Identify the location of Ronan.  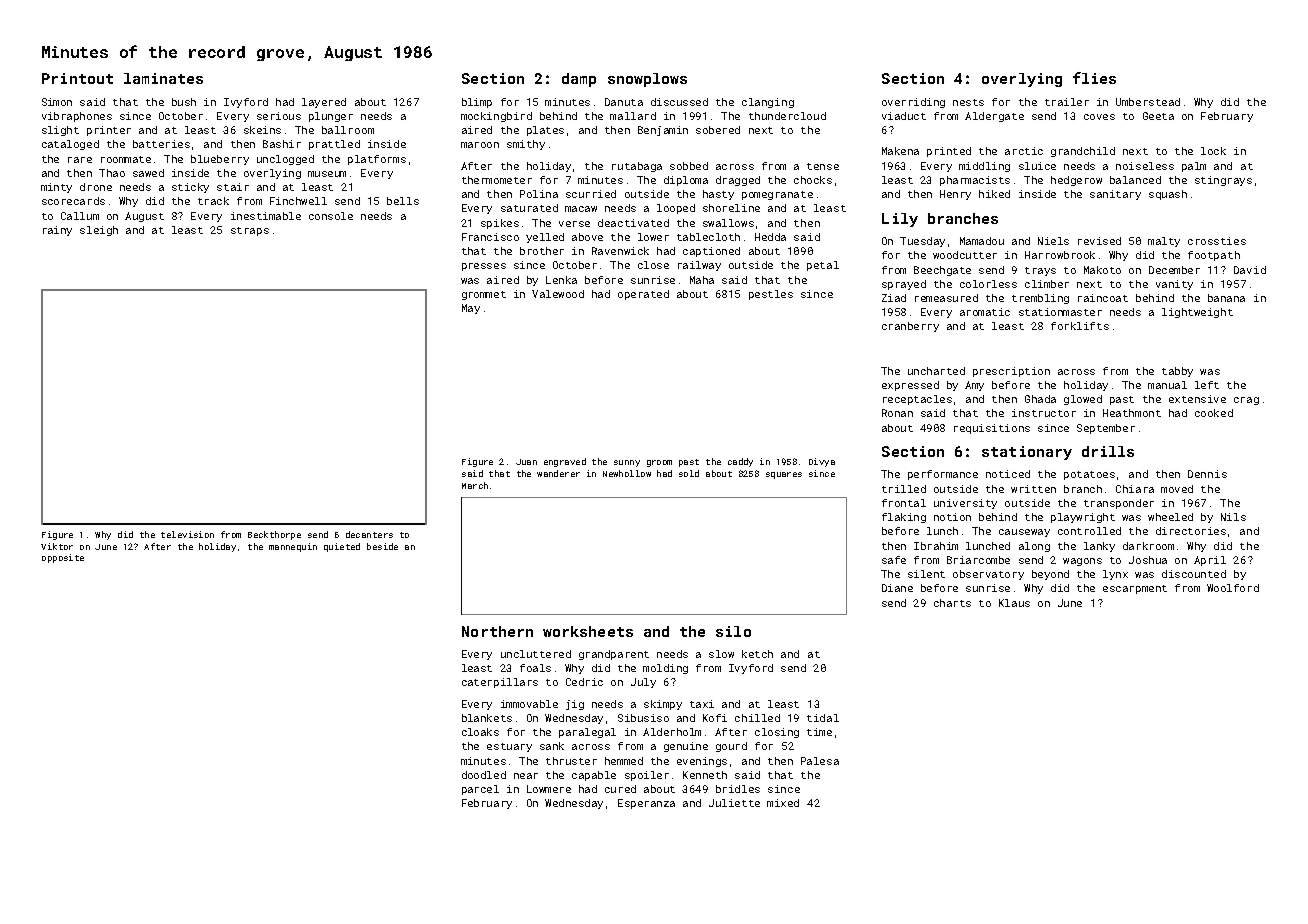
(897, 413).
